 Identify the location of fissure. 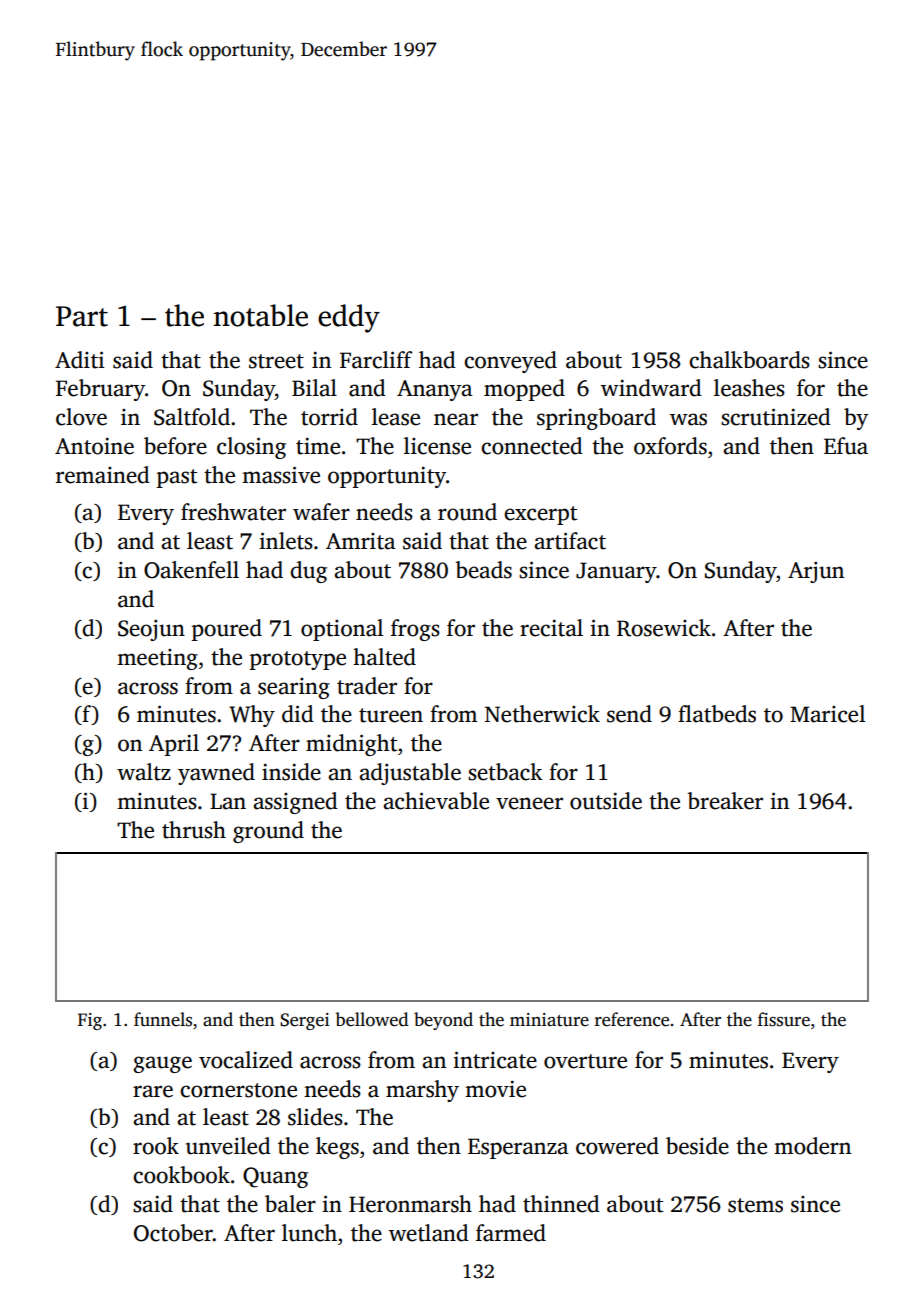
(784, 1019).
